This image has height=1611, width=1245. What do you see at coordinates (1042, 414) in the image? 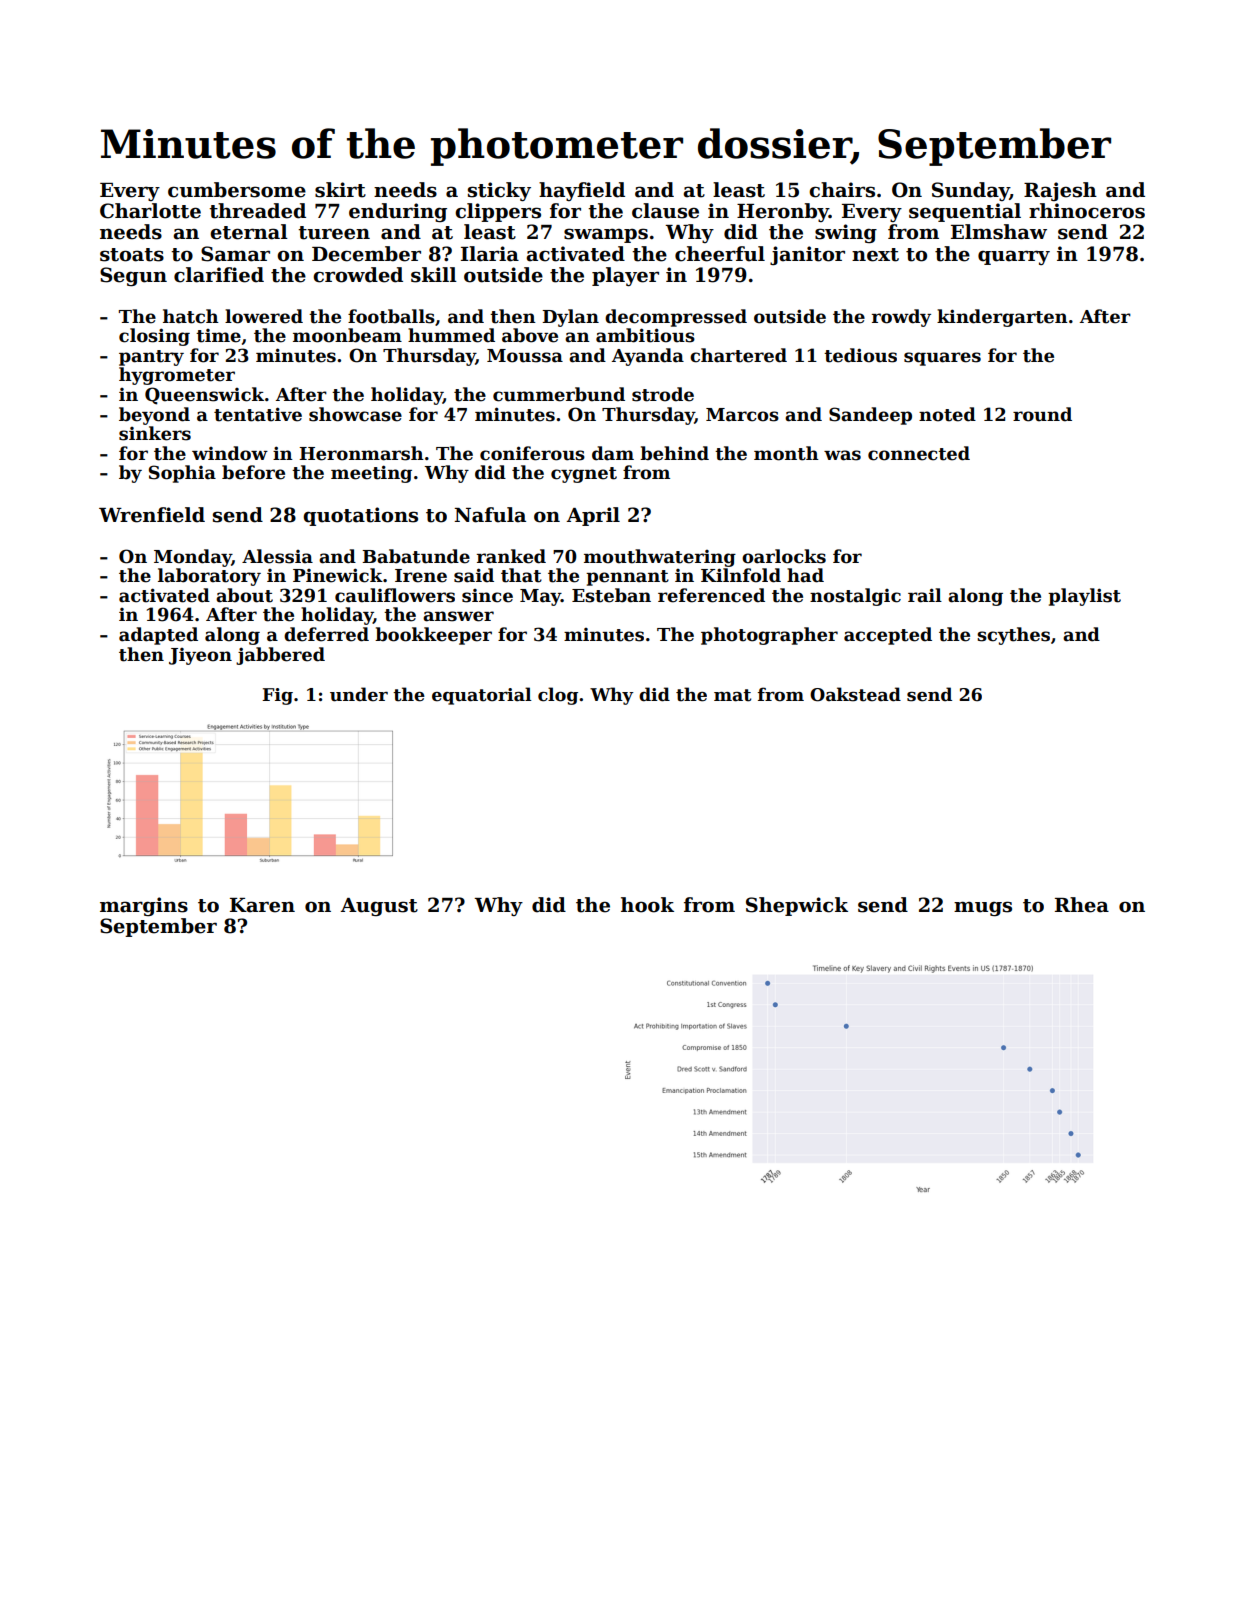
I see `round` at bounding box center [1042, 414].
